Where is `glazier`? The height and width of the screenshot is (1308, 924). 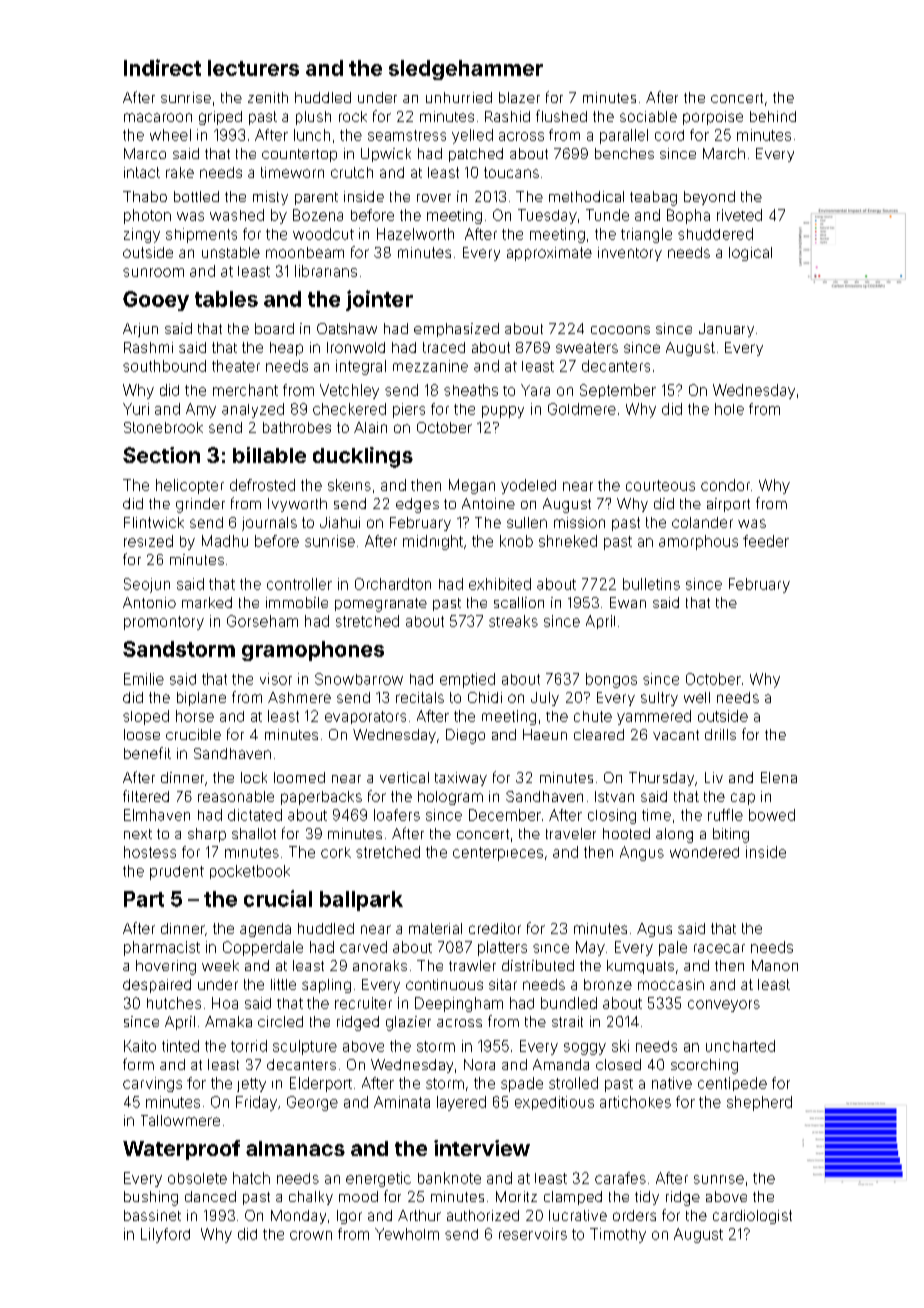 glazier is located at coordinates (408, 1023).
